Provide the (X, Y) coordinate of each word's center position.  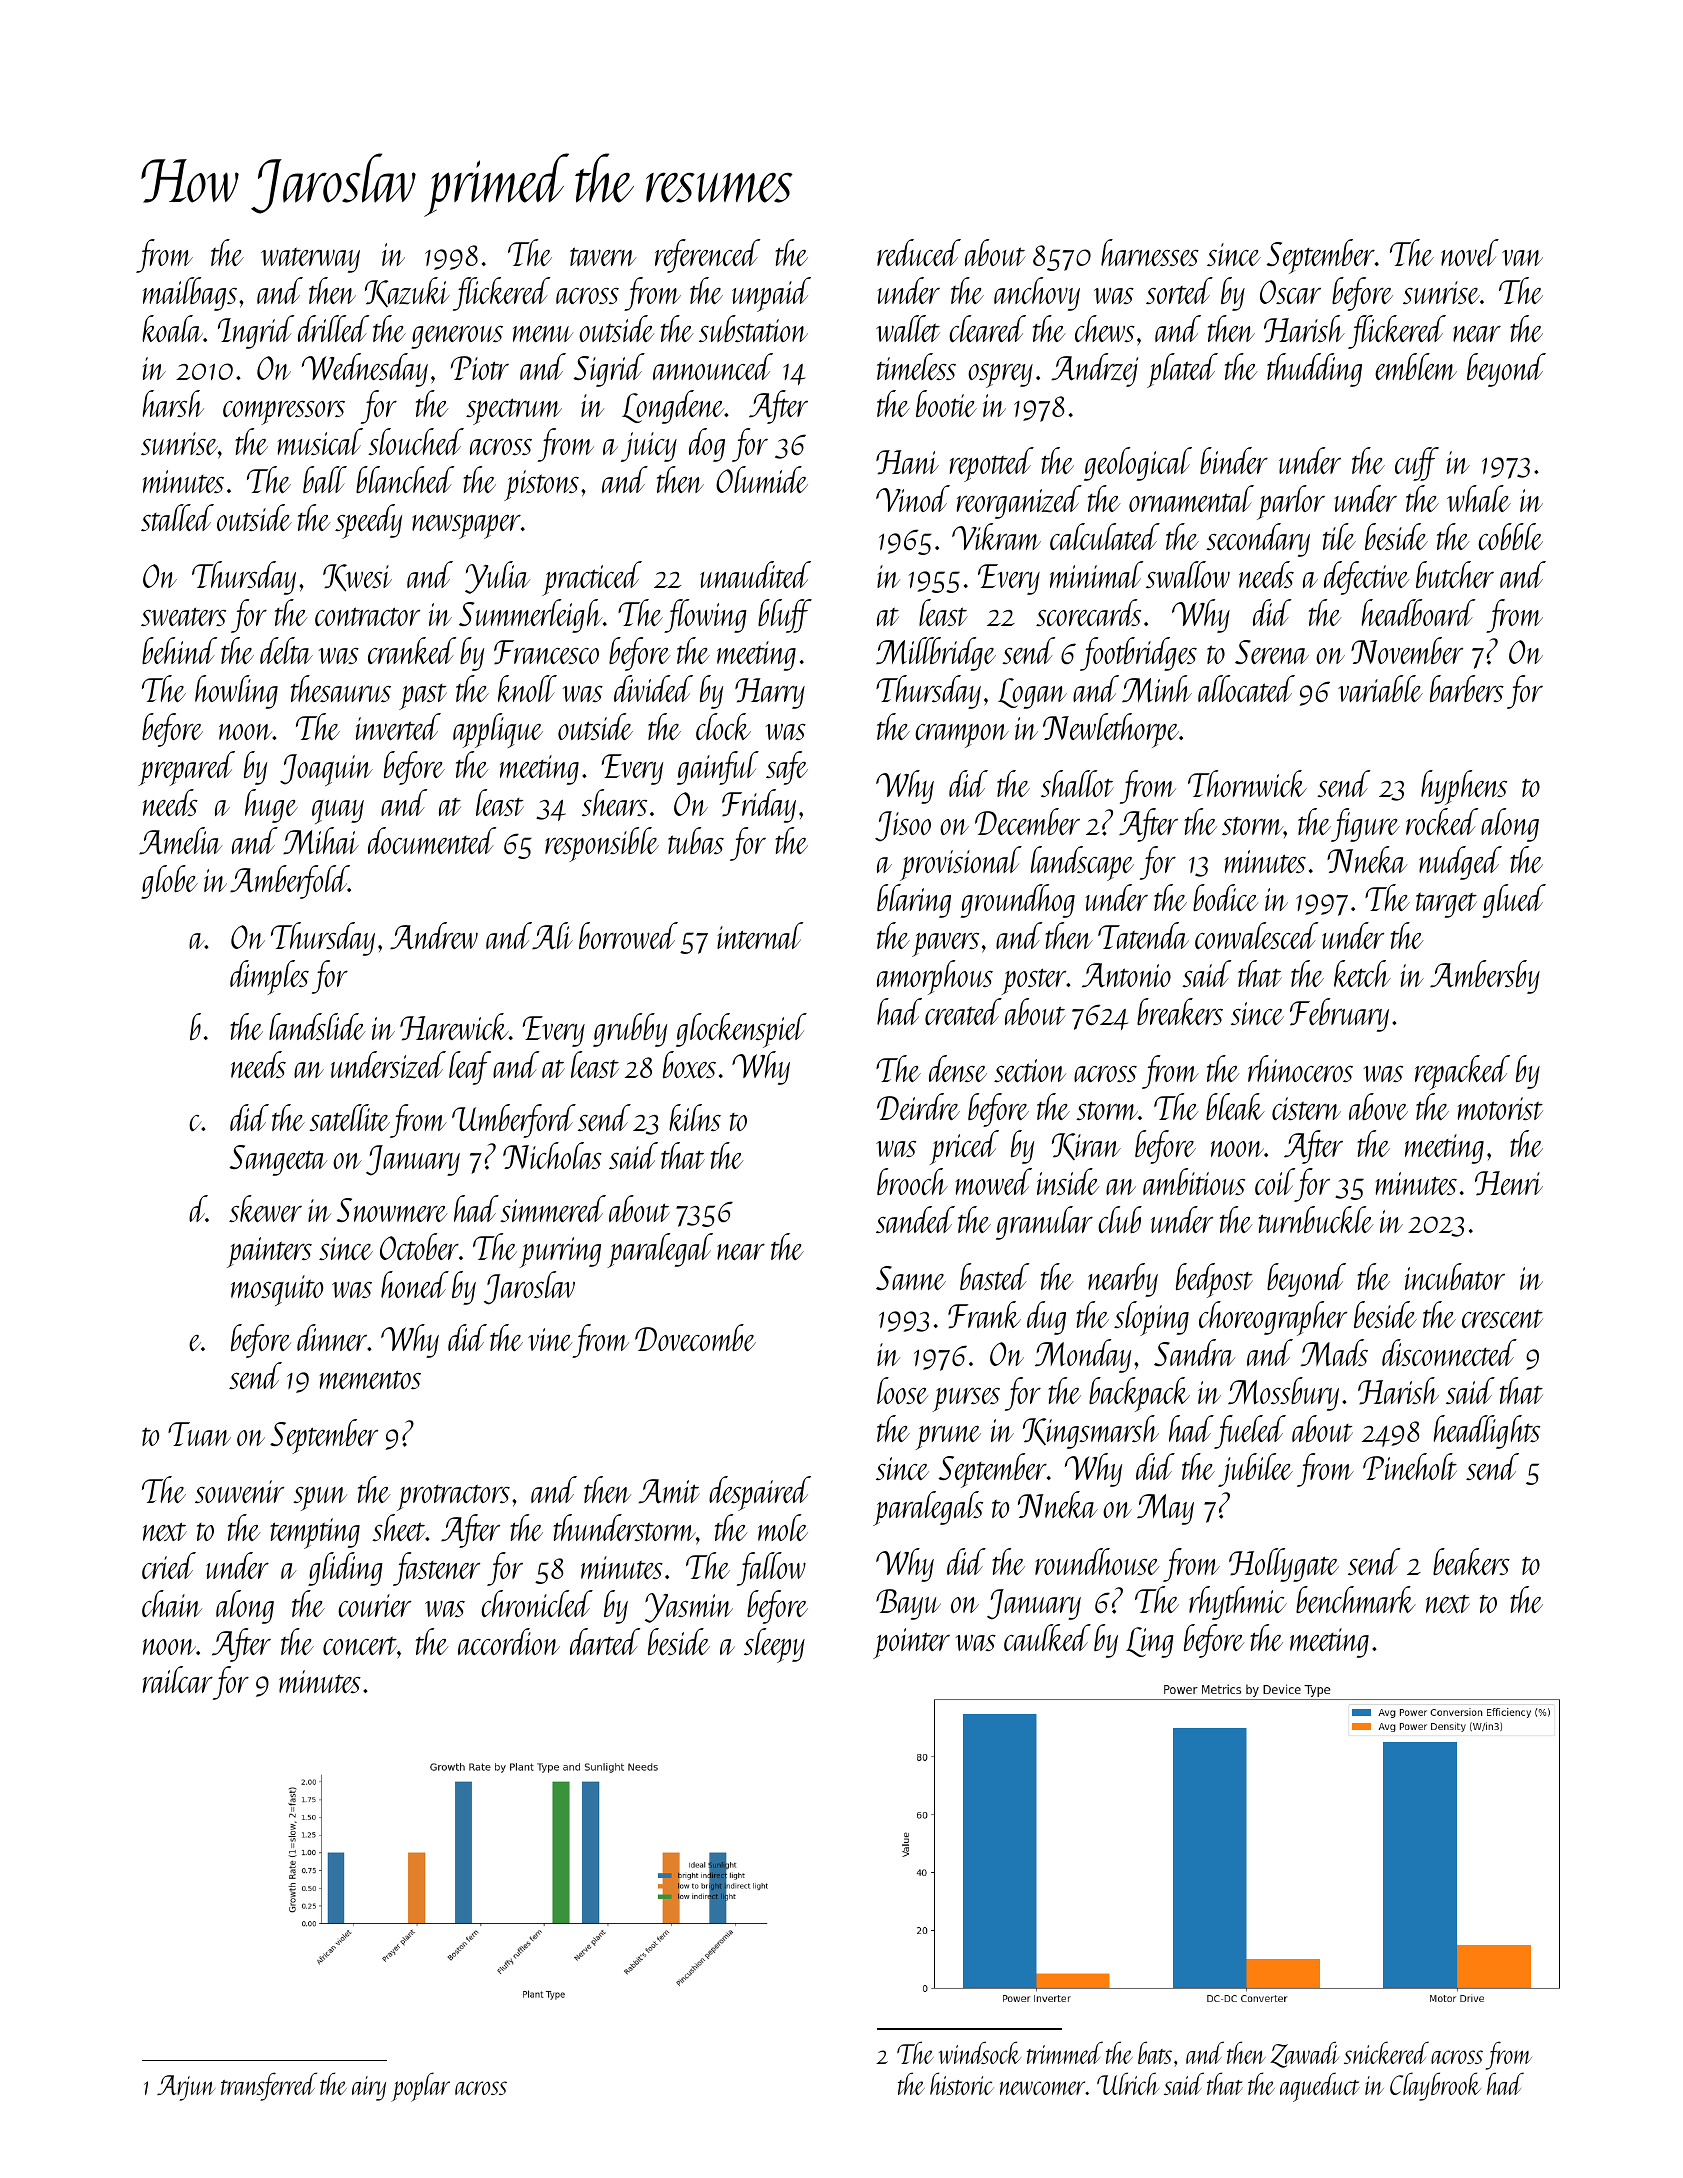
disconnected (1449, 1352)
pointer (911, 1643)
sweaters (183, 616)
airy (369, 2088)
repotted (992, 464)
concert (360, 1645)
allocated (1246, 688)
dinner (332, 1337)
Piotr (480, 368)
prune (948, 1437)
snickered (1386, 2052)
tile (1339, 536)
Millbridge (936, 654)
